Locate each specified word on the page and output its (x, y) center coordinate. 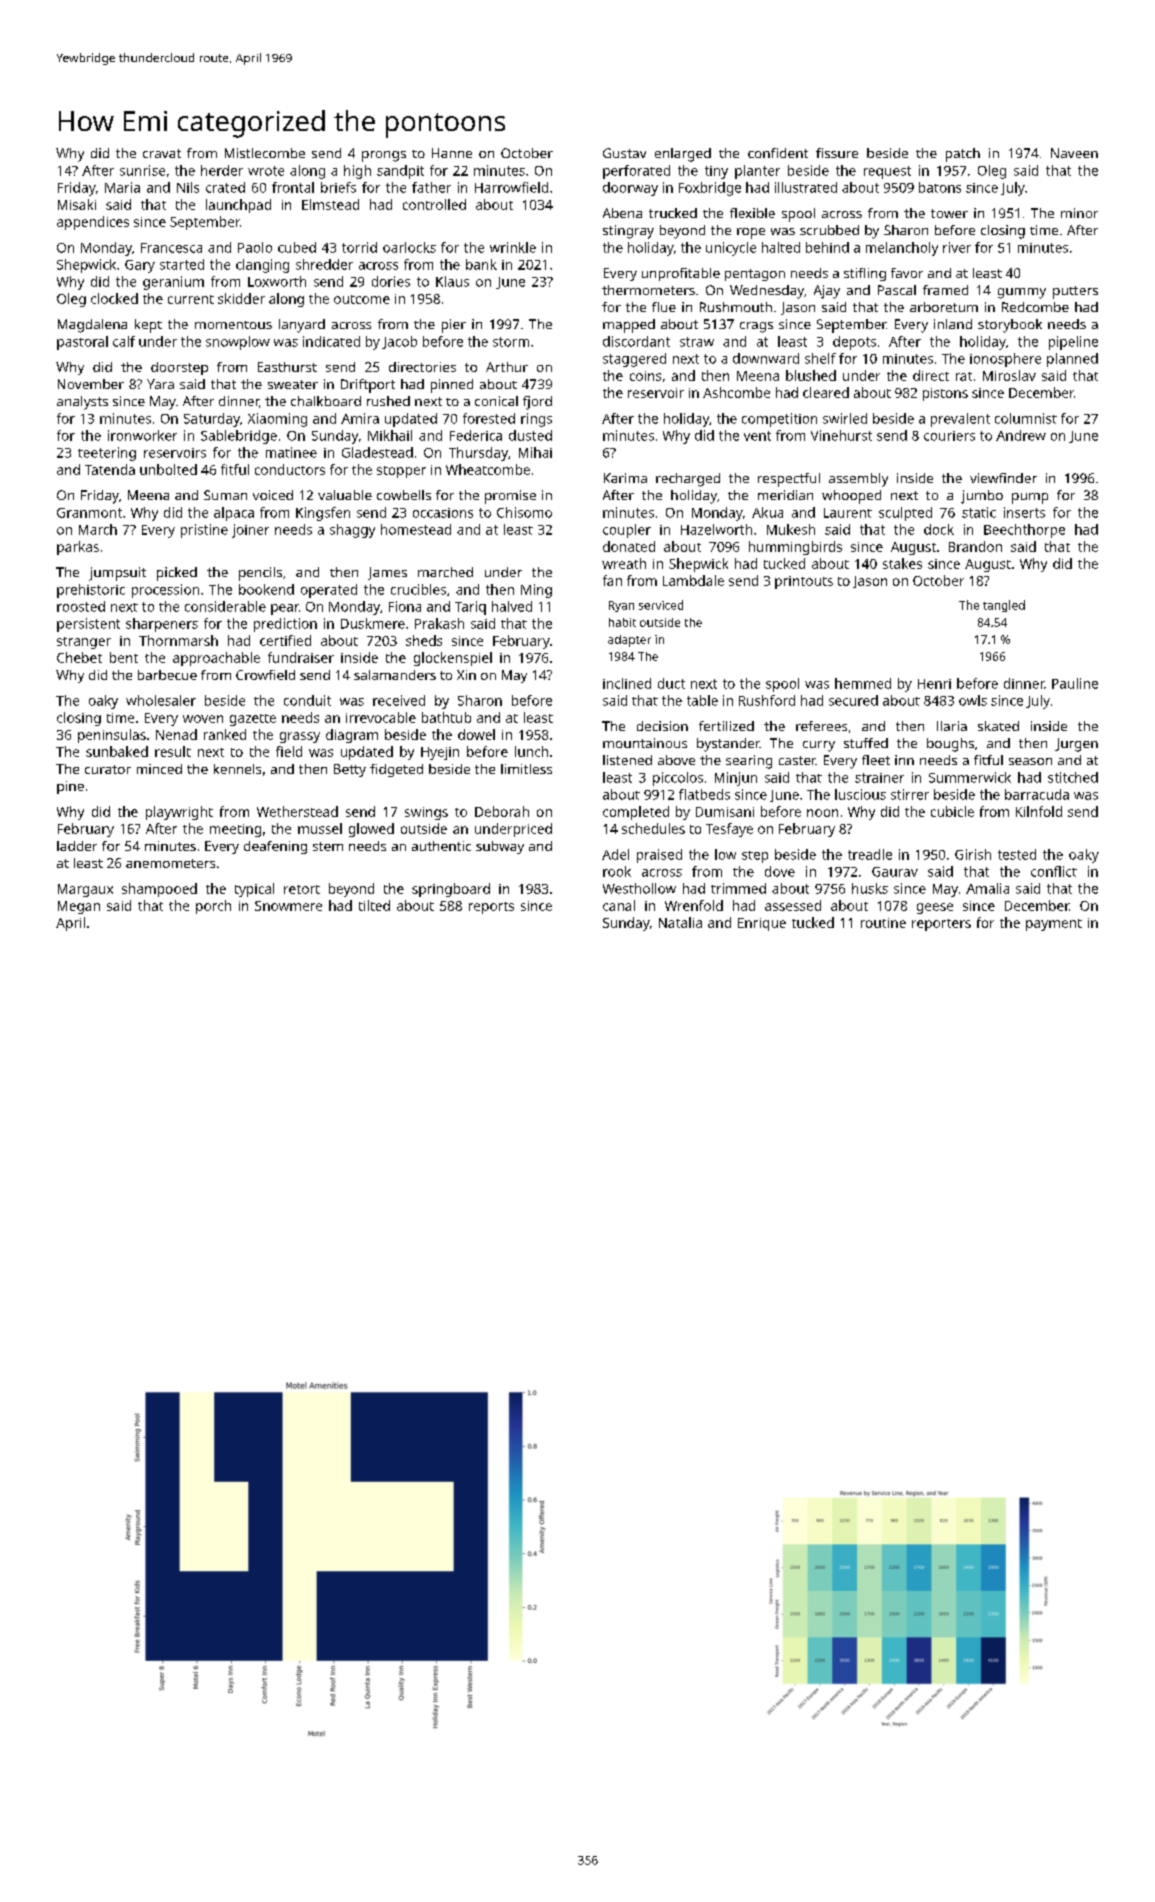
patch (963, 155)
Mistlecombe (265, 153)
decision (662, 726)
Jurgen (1076, 745)
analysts (82, 403)
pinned (452, 386)
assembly (858, 480)
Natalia (680, 922)
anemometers (170, 863)
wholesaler (161, 700)
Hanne (452, 153)
